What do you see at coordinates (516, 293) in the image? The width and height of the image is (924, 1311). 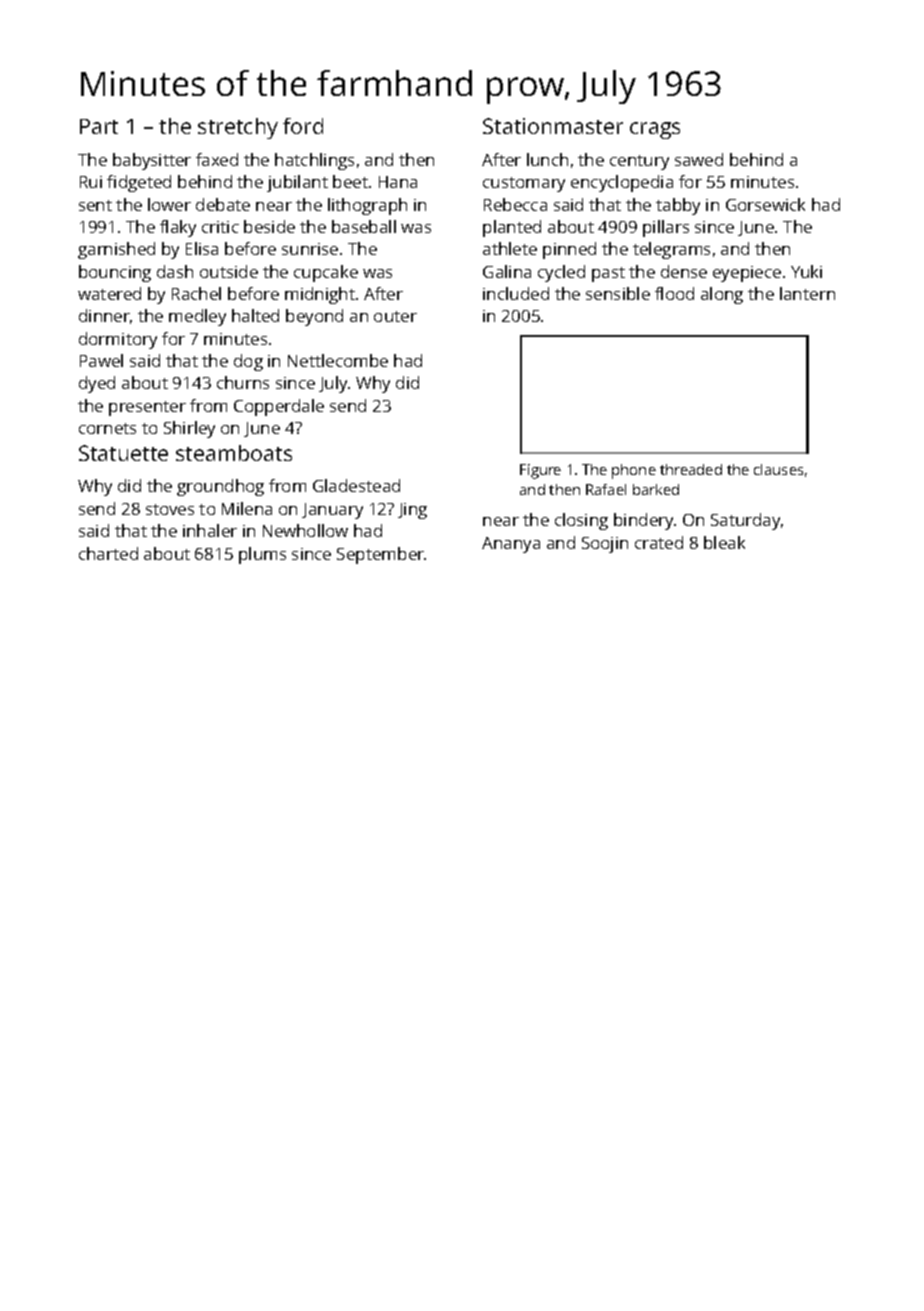 I see `included` at bounding box center [516, 293].
